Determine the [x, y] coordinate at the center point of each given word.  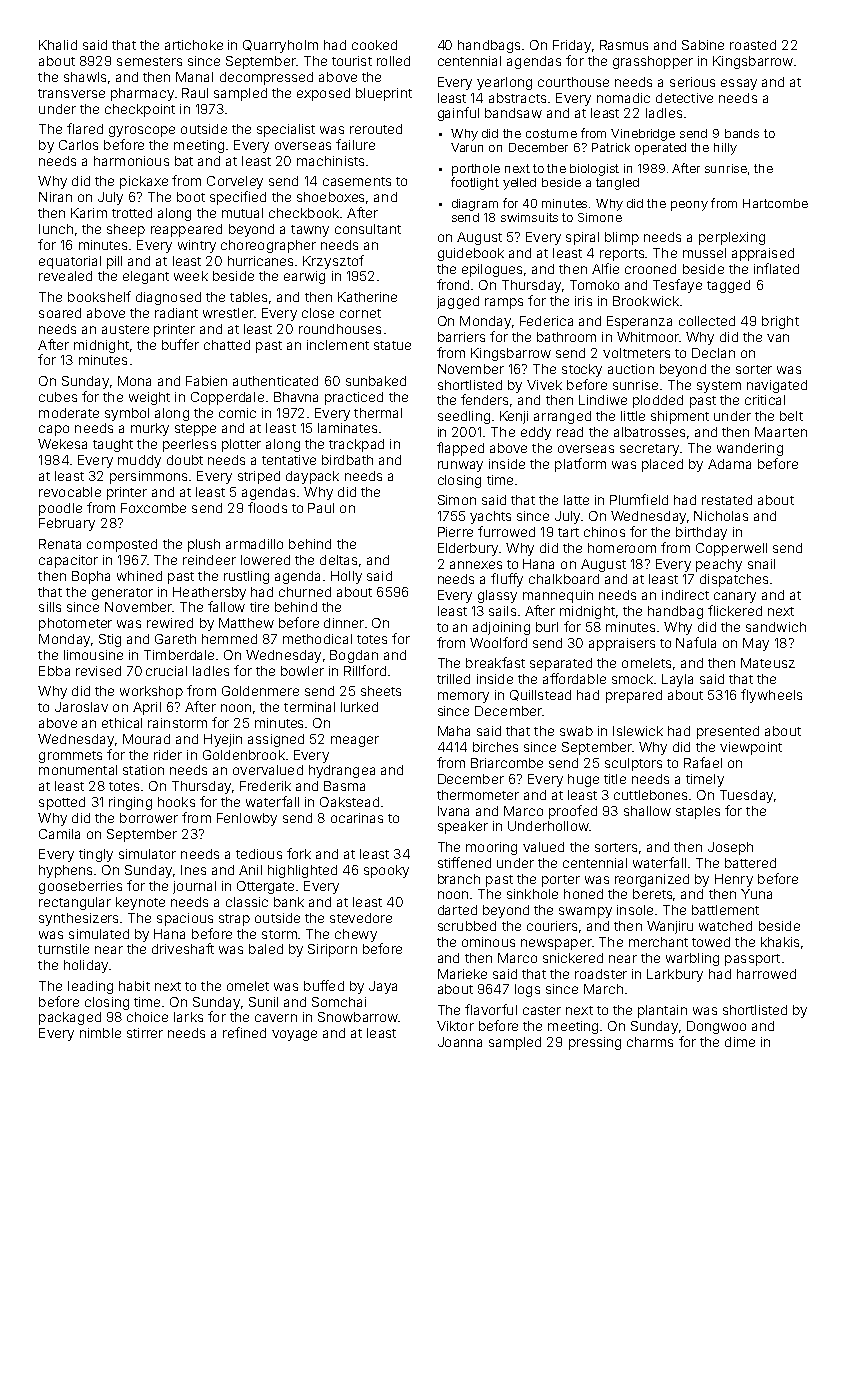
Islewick [638, 731]
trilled [453, 679]
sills [50, 607]
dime [740, 1042]
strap [234, 920]
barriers [461, 337]
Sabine [703, 45]
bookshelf [99, 296]
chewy [356, 935]
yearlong [504, 83]
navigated [777, 386]
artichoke [194, 45]
